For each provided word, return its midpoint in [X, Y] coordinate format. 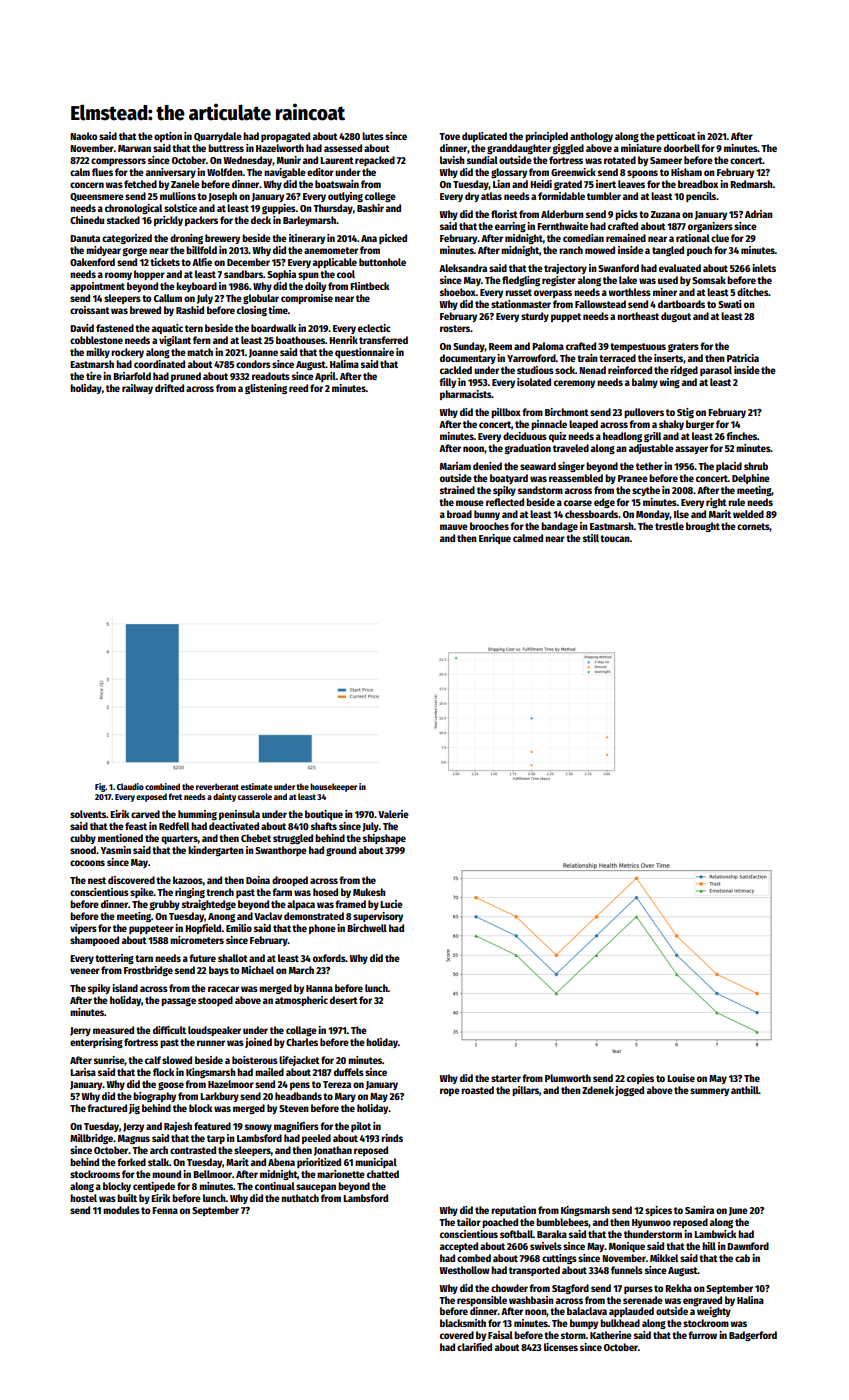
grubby [165, 905]
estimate [257, 786]
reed [298, 388]
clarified [474, 1347]
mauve [454, 527]
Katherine [611, 1335]
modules [121, 1210]
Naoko [83, 136]
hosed [325, 892]
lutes [373, 136]
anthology [591, 137]
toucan [615, 538]
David [82, 328]
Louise [681, 1078]
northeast [638, 316]
